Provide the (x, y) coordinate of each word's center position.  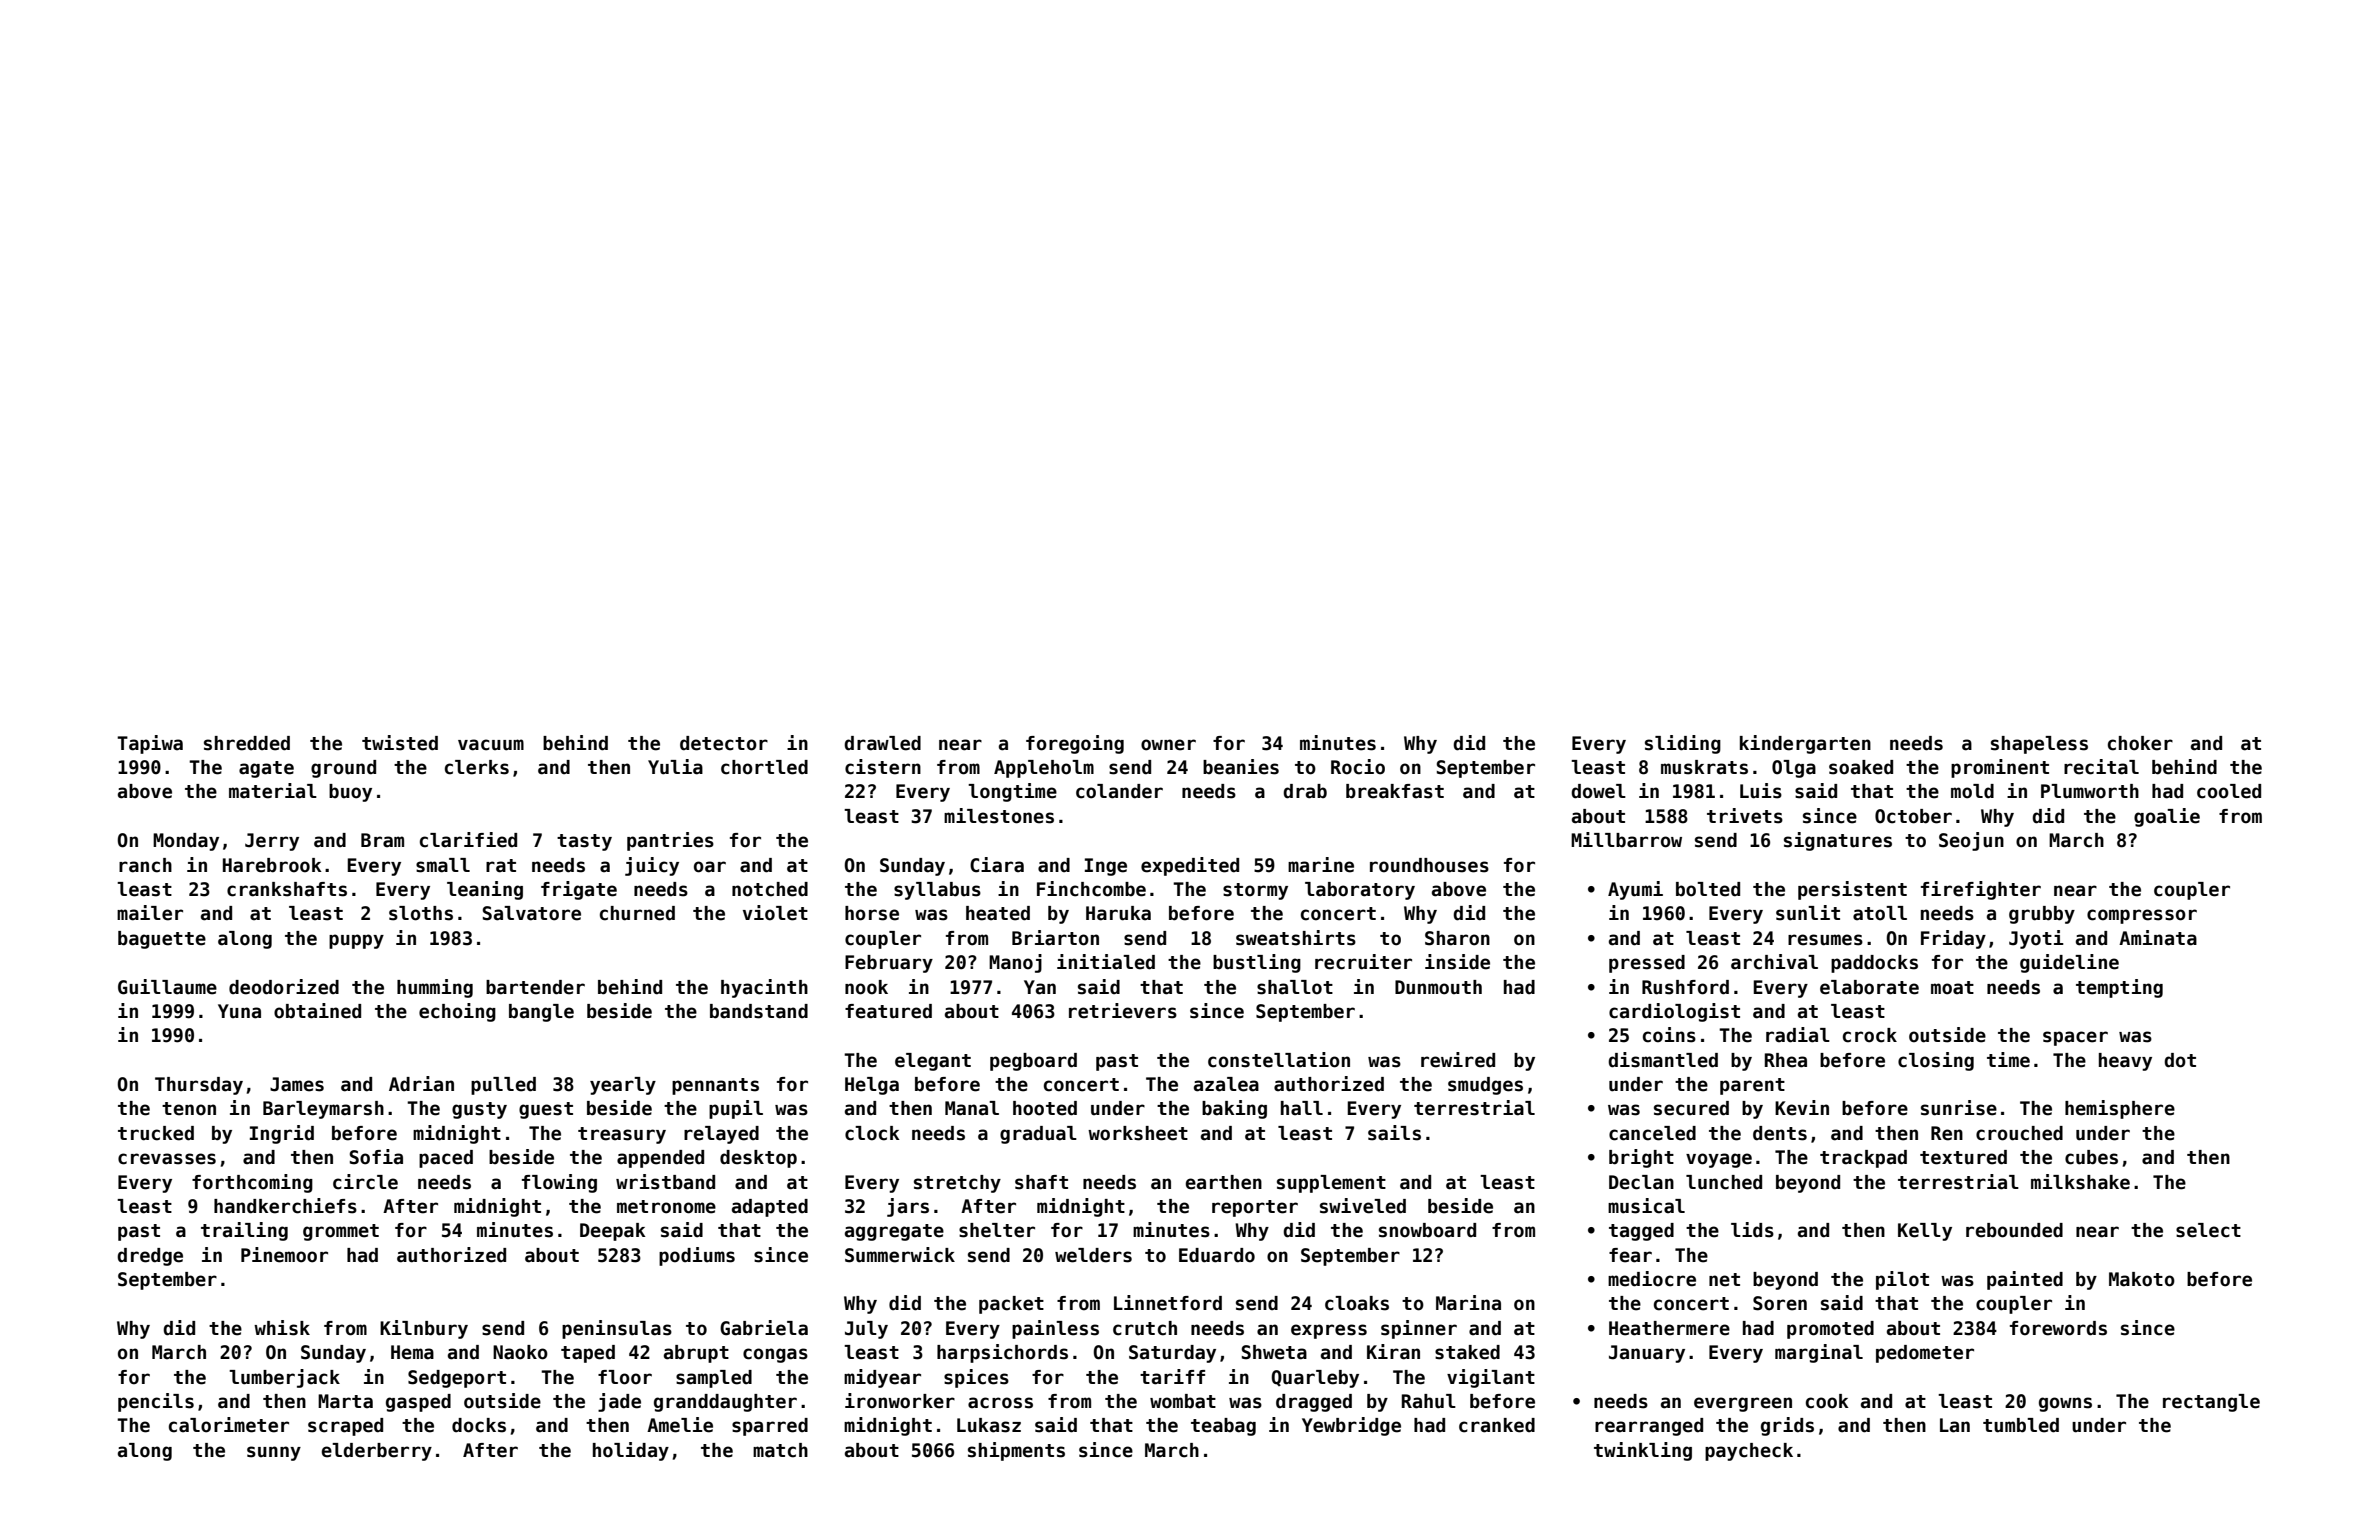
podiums (697, 1256)
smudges (1485, 1086)
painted (2025, 1280)
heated (998, 913)
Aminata (2158, 938)
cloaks (1357, 1303)
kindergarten (1805, 744)
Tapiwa (150, 744)
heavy (2125, 1062)
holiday (631, 1451)
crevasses (167, 1159)
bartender (535, 987)
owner (1168, 745)
